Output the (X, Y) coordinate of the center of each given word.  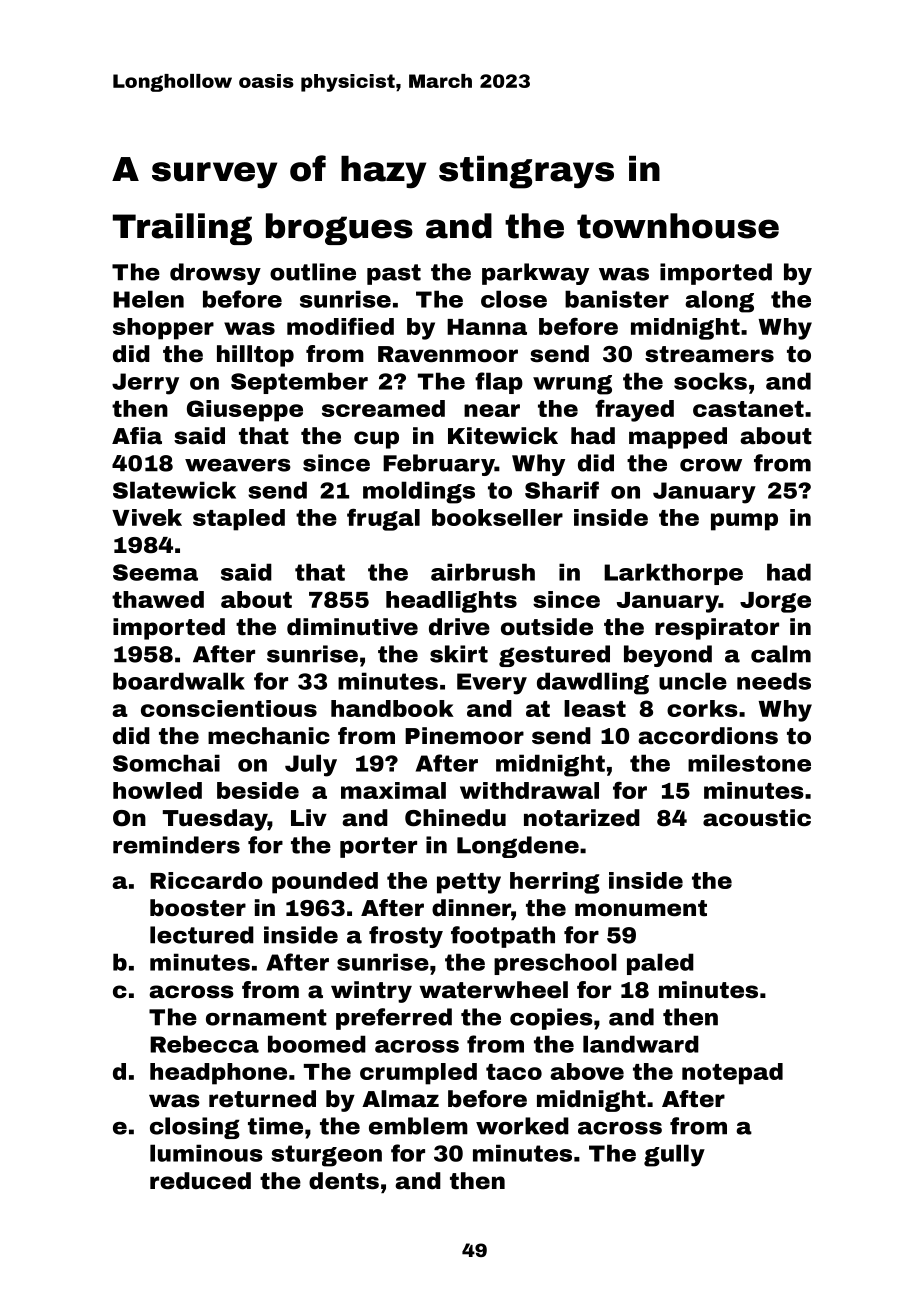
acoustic (757, 818)
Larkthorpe (673, 574)
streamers (709, 354)
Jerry (145, 384)
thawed (158, 599)
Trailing (182, 229)
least (595, 708)
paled (660, 964)
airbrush (483, 572)
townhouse (678, 226)
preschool (555, 964)
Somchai (166, 763)
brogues (339, 229)
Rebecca (204, 1044)
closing (195, 1128)
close (514, 299)
